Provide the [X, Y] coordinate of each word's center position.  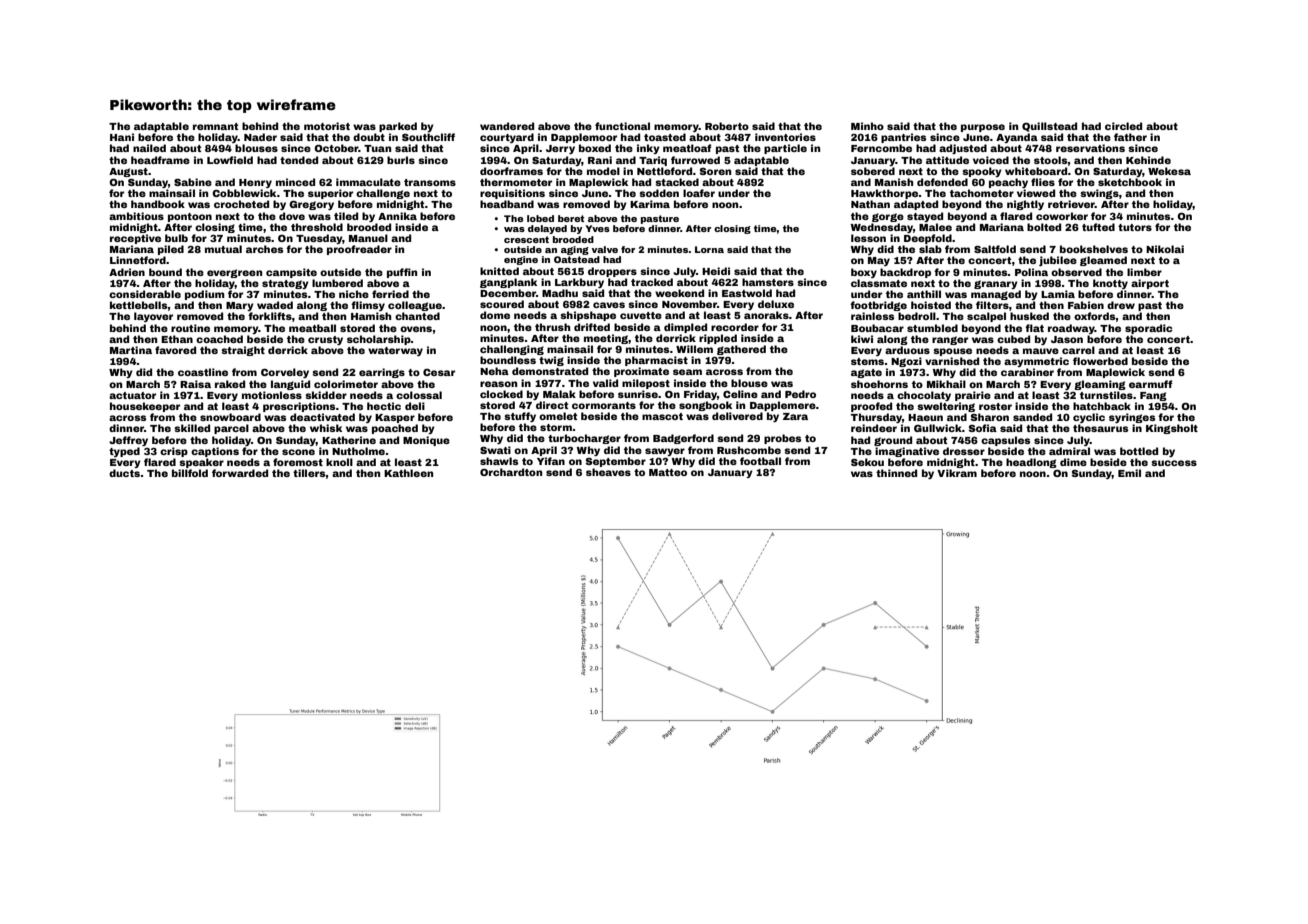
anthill [924, 294]
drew [1121, 305]
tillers [309, 473]
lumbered [337, 283]
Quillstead [1049, 127]
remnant [215, 126]
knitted [499, 271]
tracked [652, 282]
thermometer [516, 182]
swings [1099, 194]
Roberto [727, 126]
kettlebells [139, 305]
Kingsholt [1172, 429]
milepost [646, 384]
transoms [430, 182]
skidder [326, 395]
